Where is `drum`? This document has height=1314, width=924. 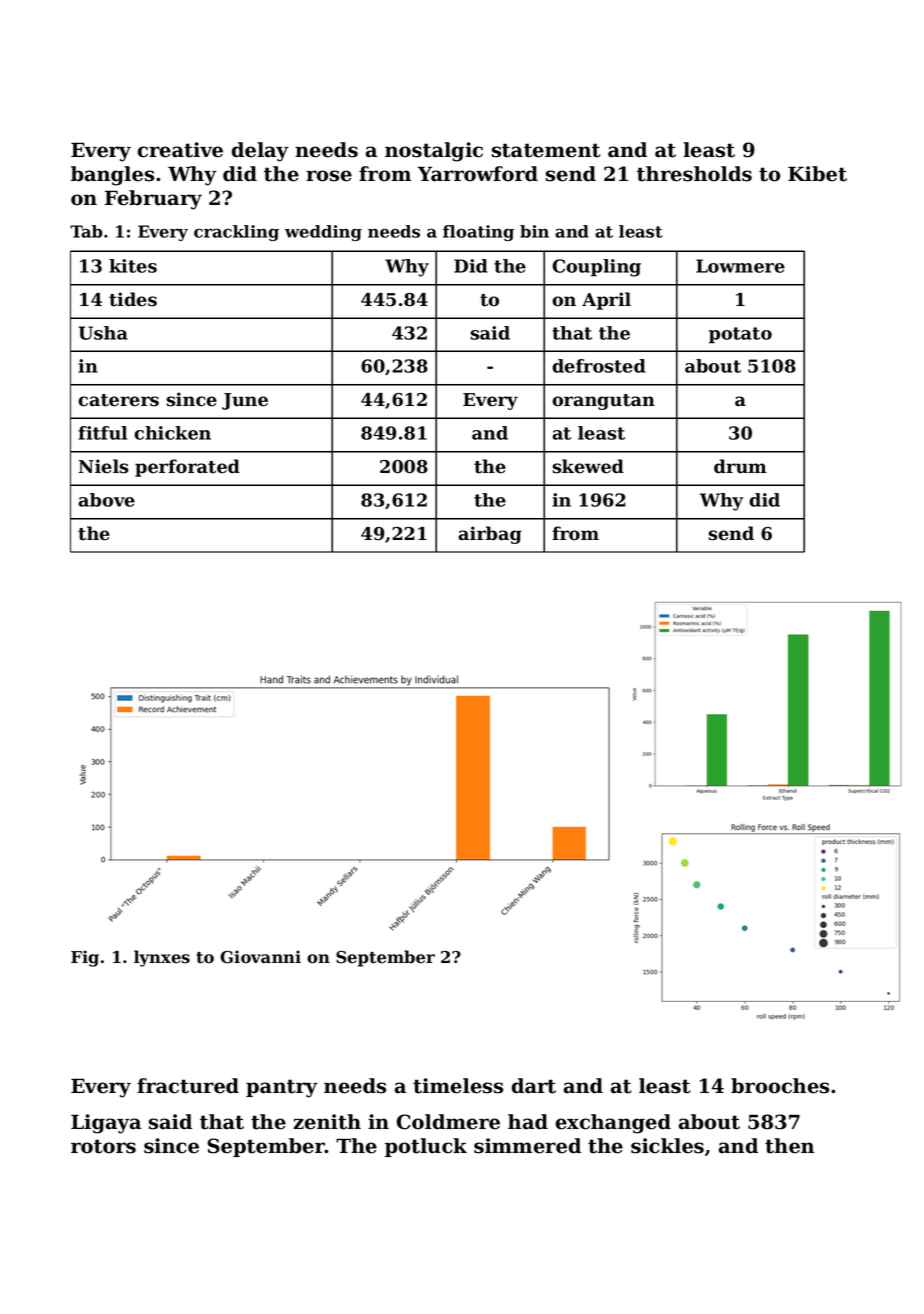 drum is located at coordinates (740, 466).
